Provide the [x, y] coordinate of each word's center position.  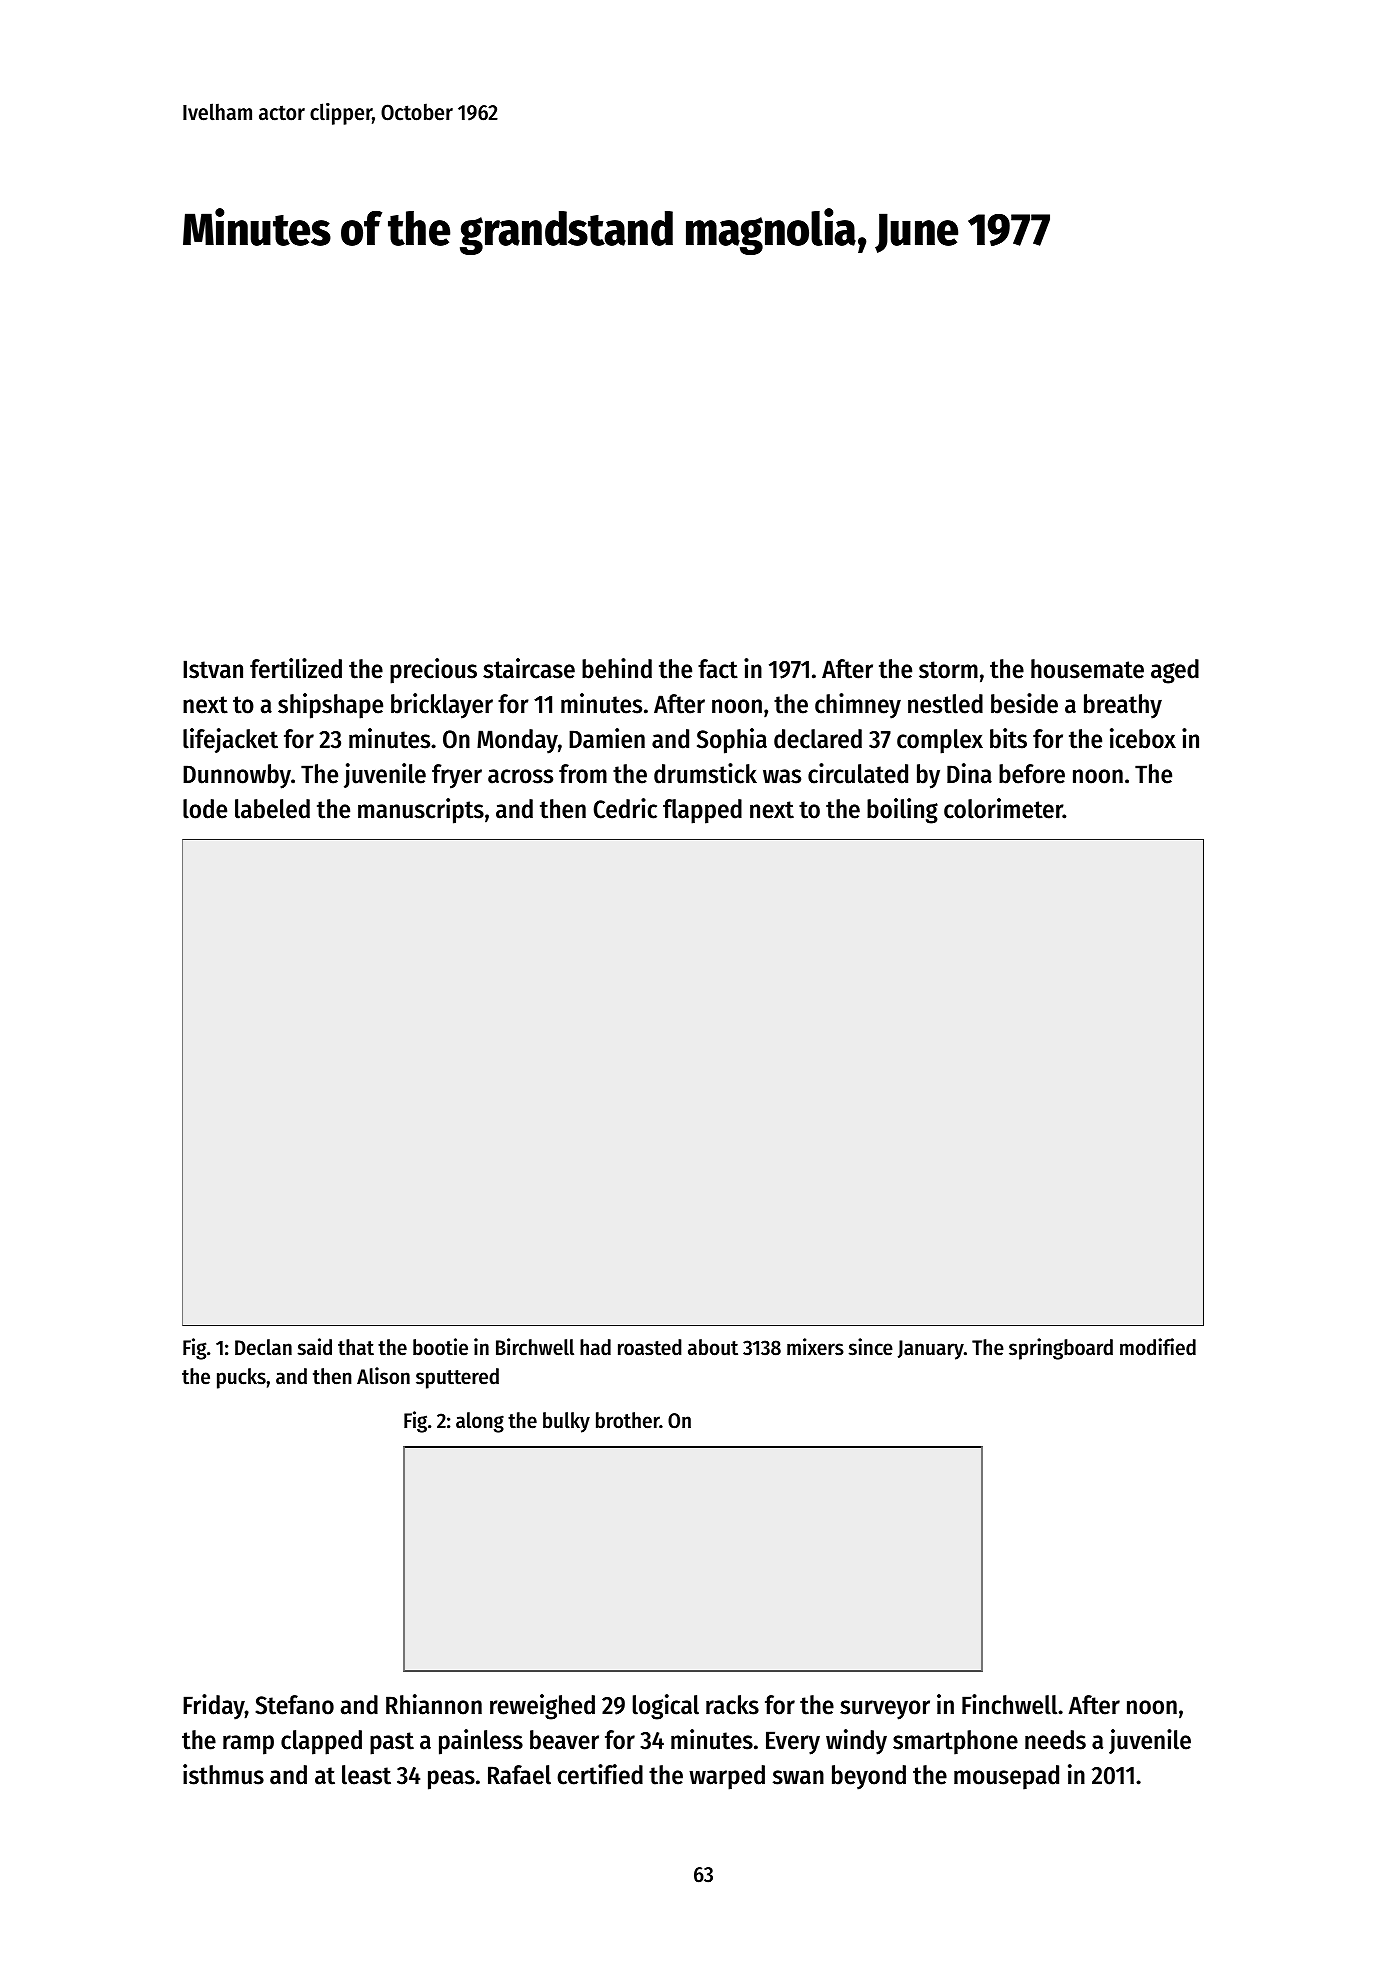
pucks [241, 1378]
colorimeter [1003, 808]
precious [433, 671]
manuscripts [421, 811]
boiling [902, 811]
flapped [702, 811]
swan [798, 1777]
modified [1158, 1347]
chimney [858, 706]
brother [628, 1420]
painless [481, 1742]
